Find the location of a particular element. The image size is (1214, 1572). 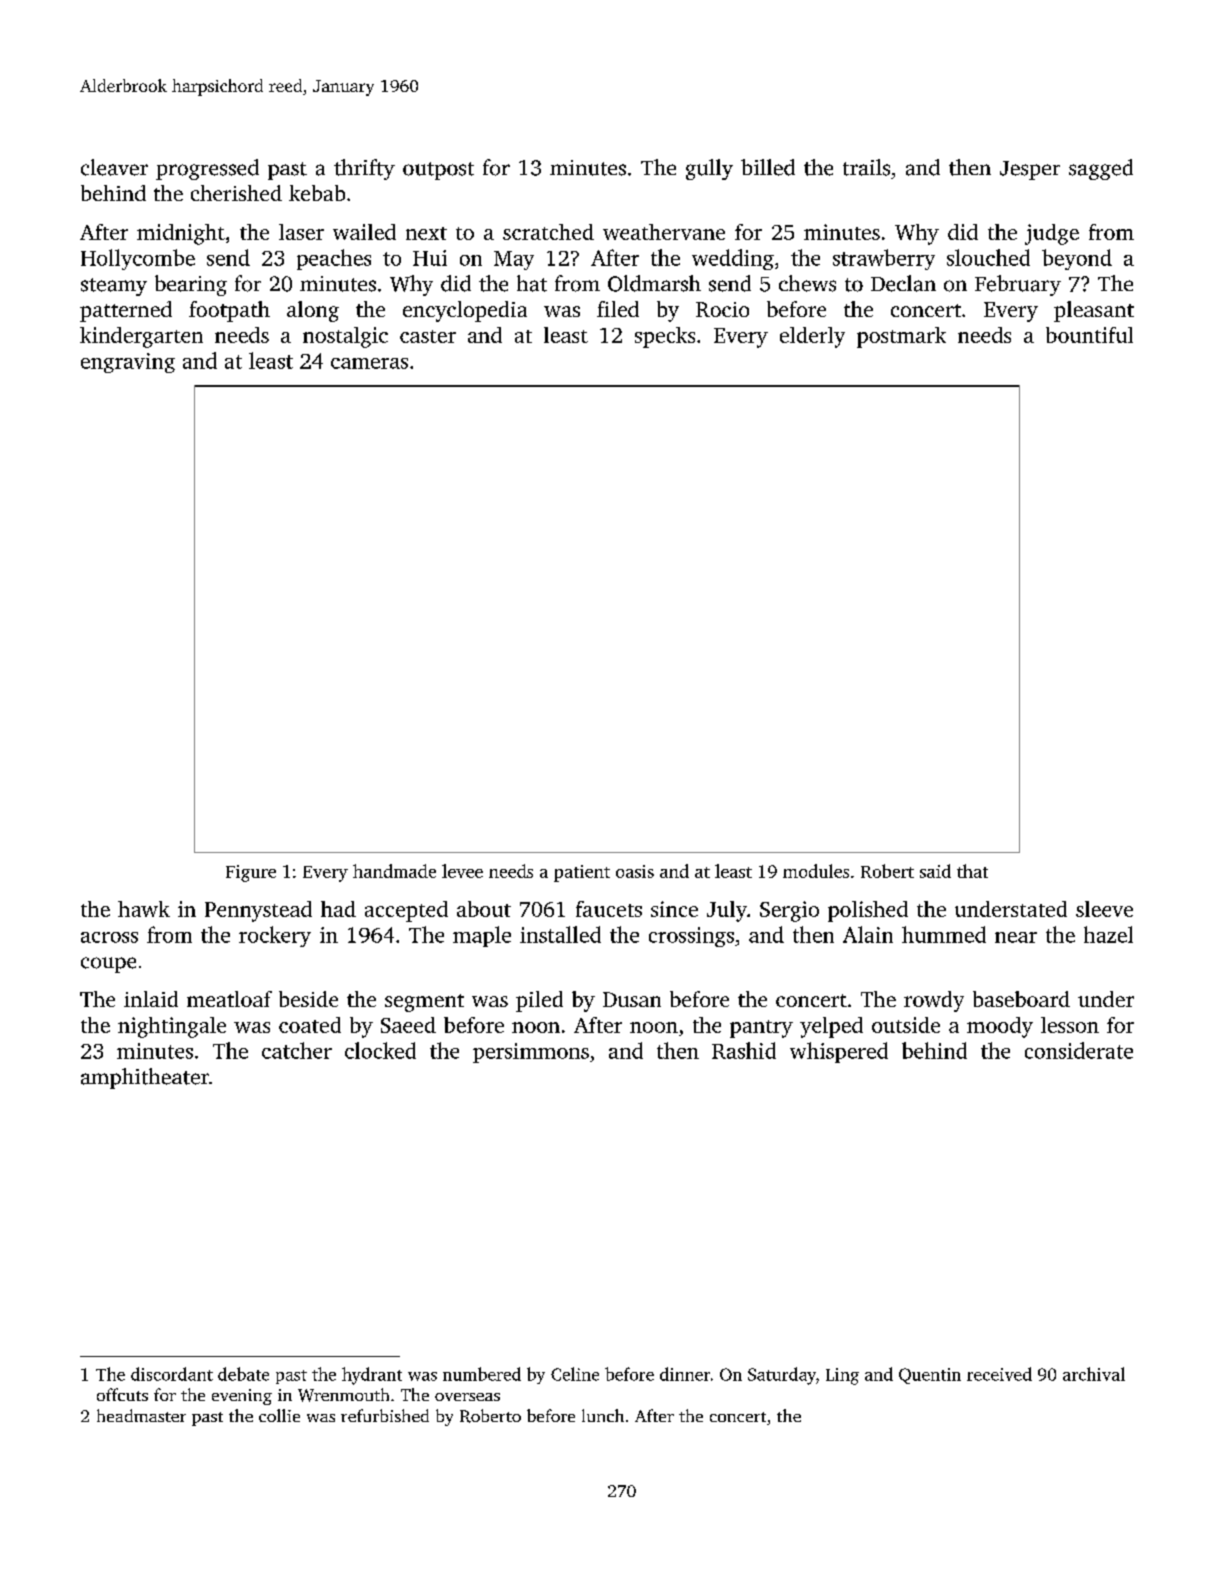

bountiful is located at coordinates (1089, 335).
